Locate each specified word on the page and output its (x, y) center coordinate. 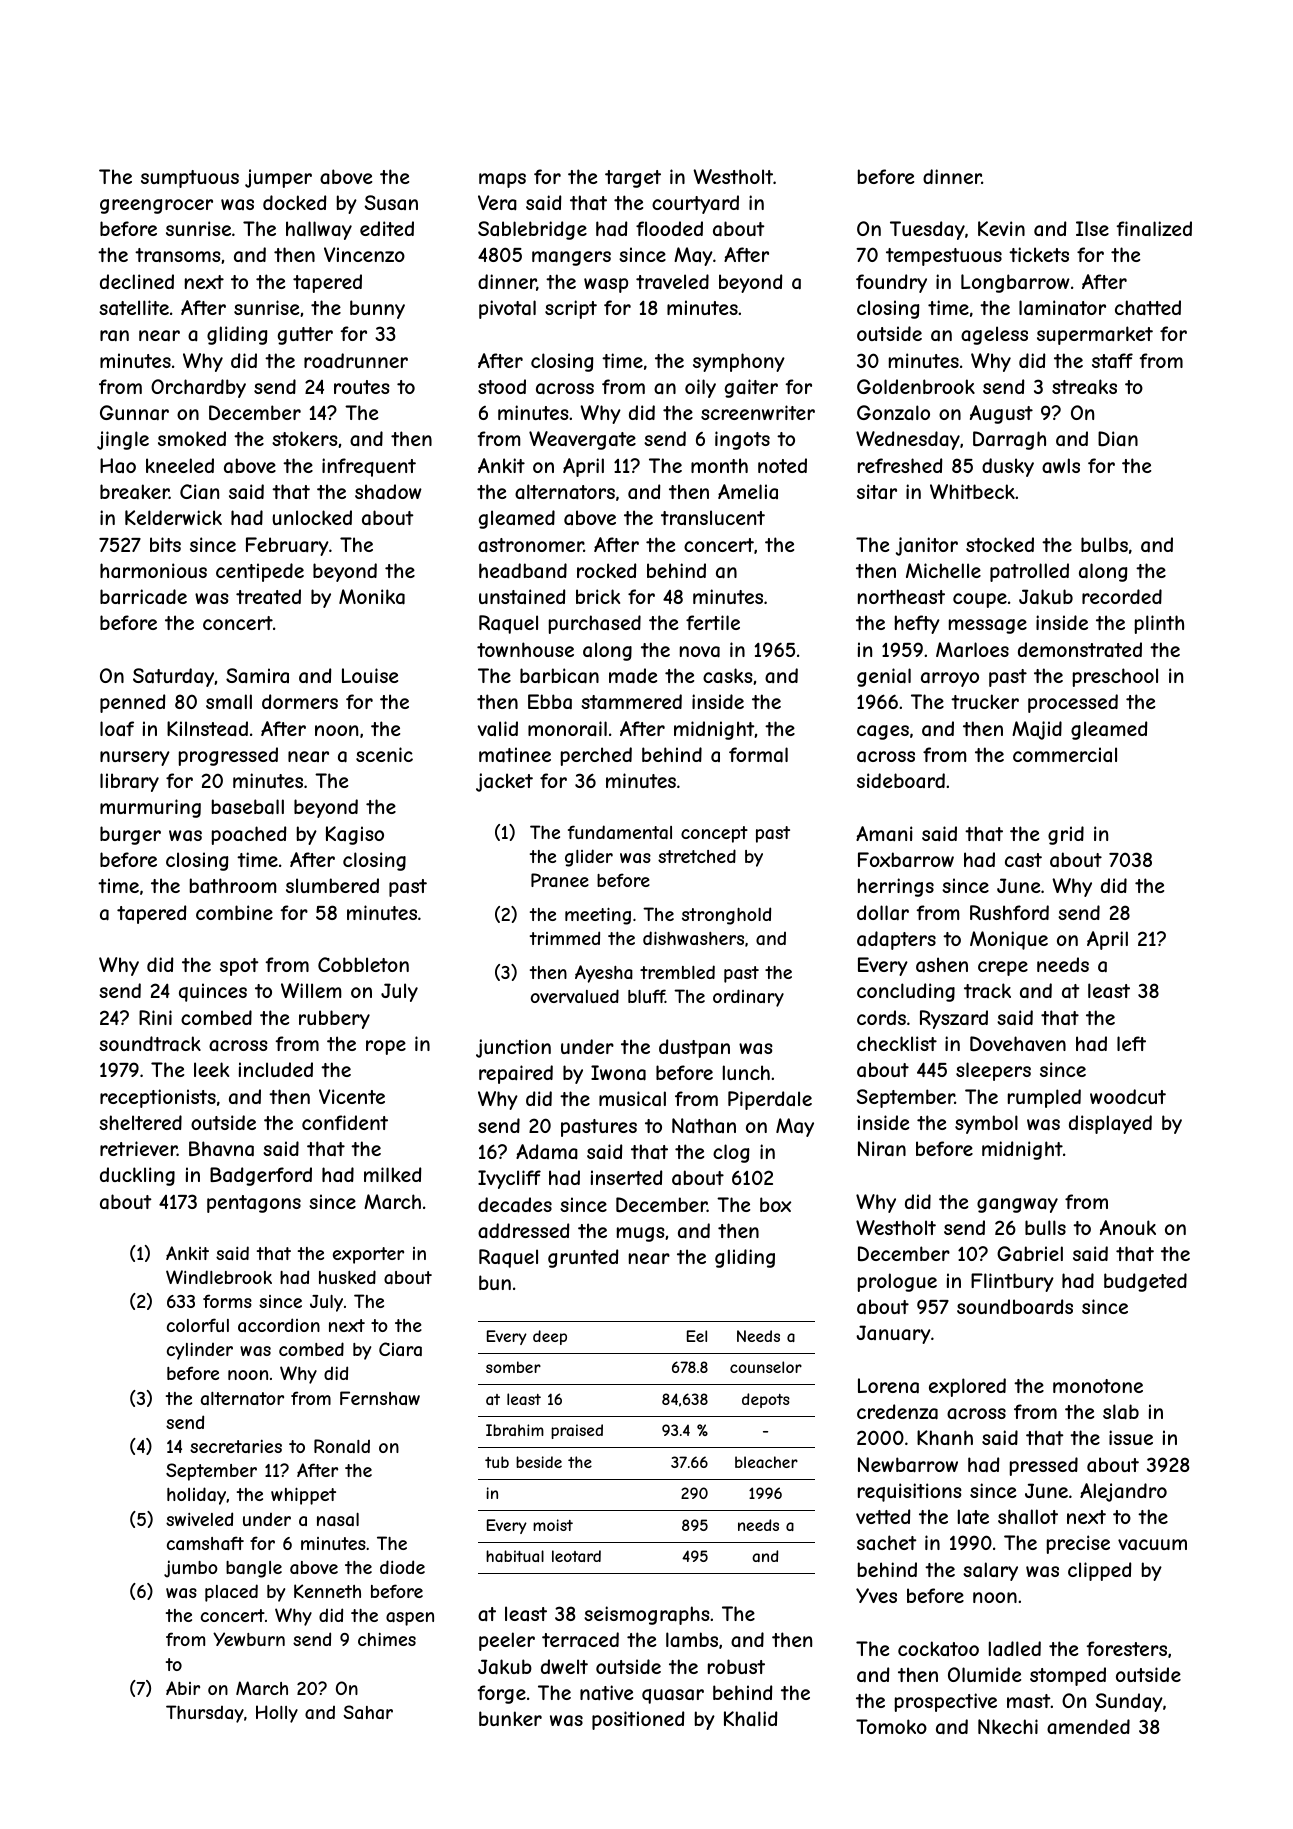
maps (502, 180)
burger (130, 835)
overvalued (575, 996)
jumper (278, 178)
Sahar (368, 1712)
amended (1088, 1727)
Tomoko (891, 1726)
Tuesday (927, 230)
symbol (986, 1124)
